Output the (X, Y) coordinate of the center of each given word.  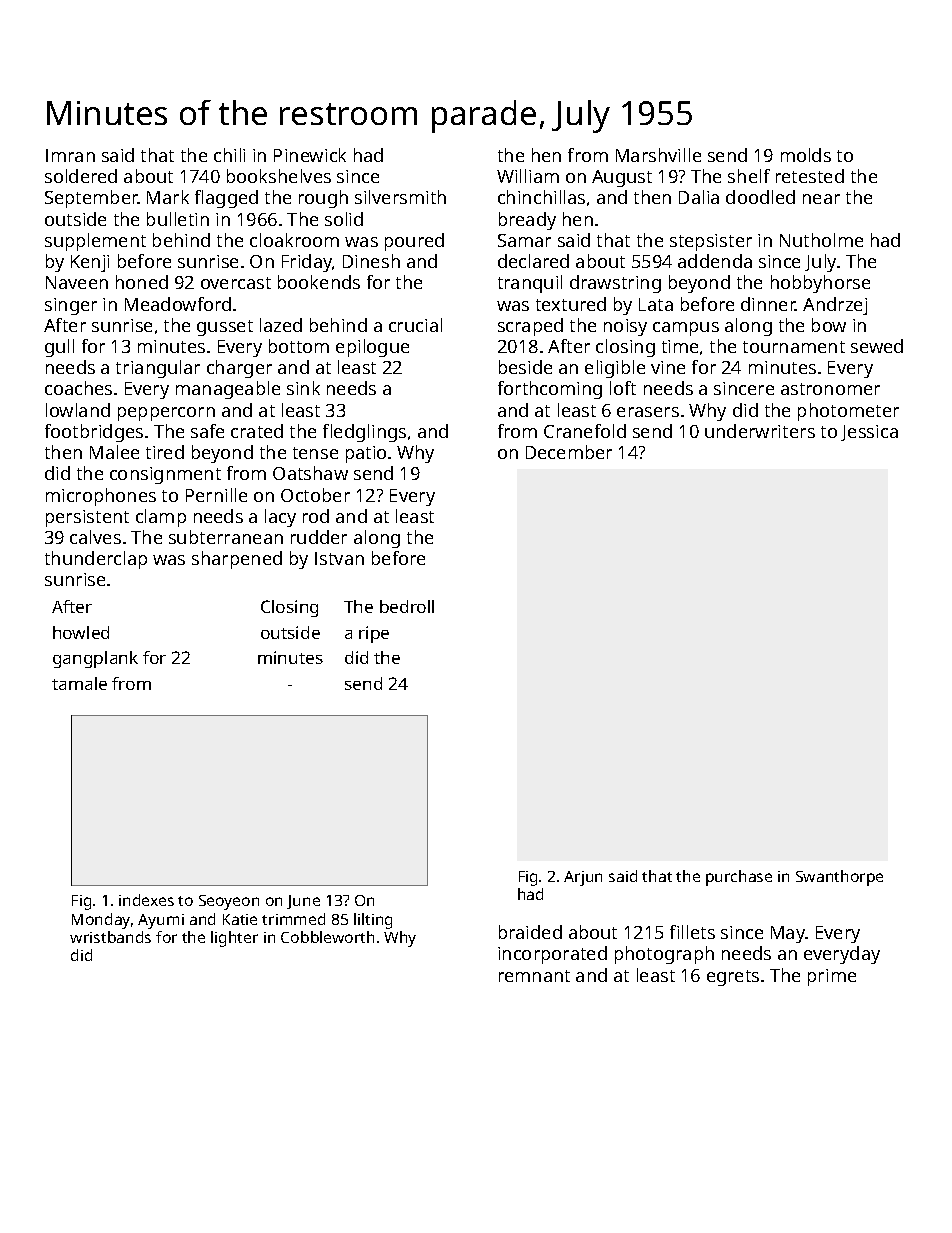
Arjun (583, 878)
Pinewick (310, 155)
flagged (226, 199)
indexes (146, 900)
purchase (739, 878)
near (821, 199)
